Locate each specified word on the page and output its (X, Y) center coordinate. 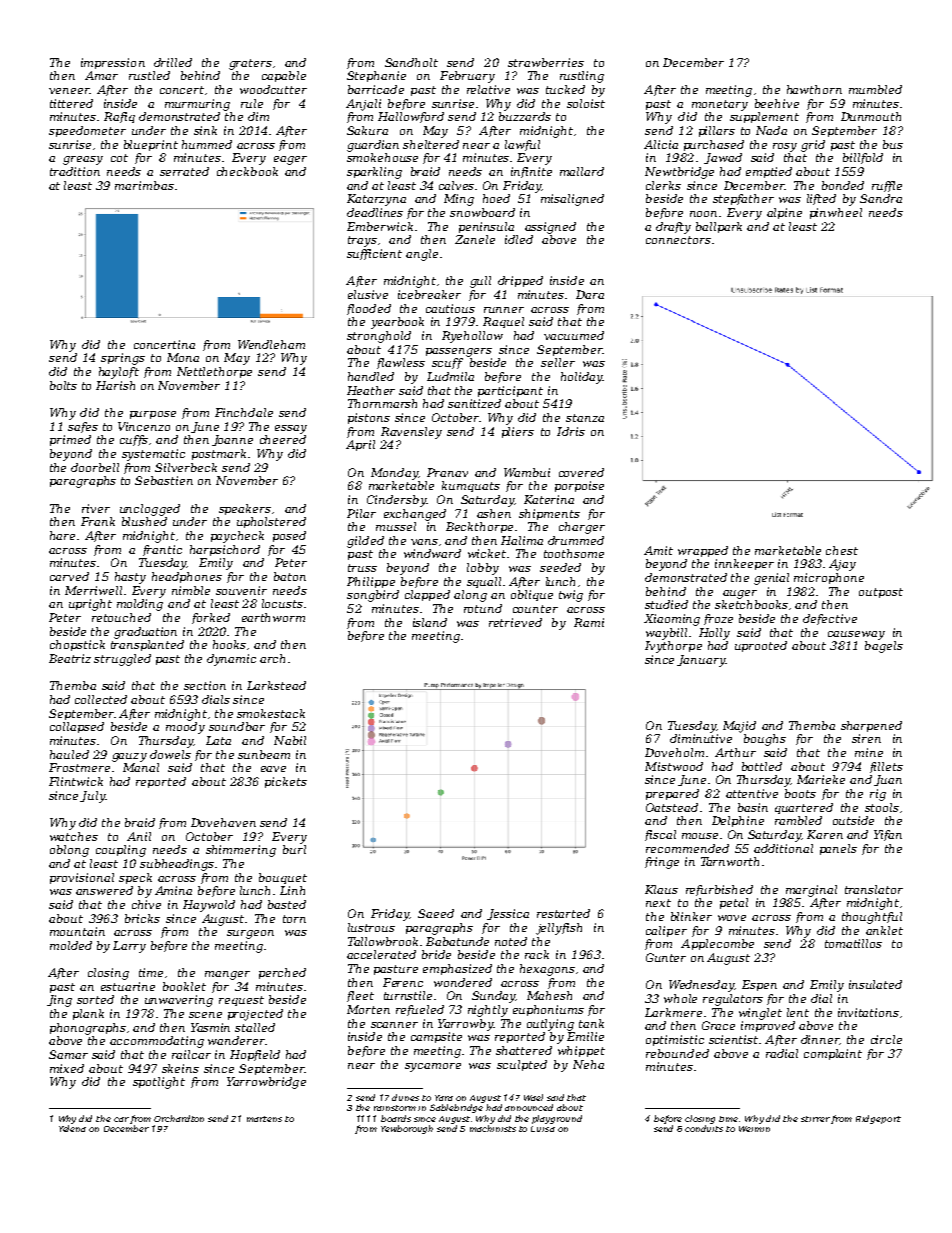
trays (362, 241)
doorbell (95, 467)
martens (264, 1119)
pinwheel (836, 213)
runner (504, 310)
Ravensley (411, 433)
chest (842, 550)
